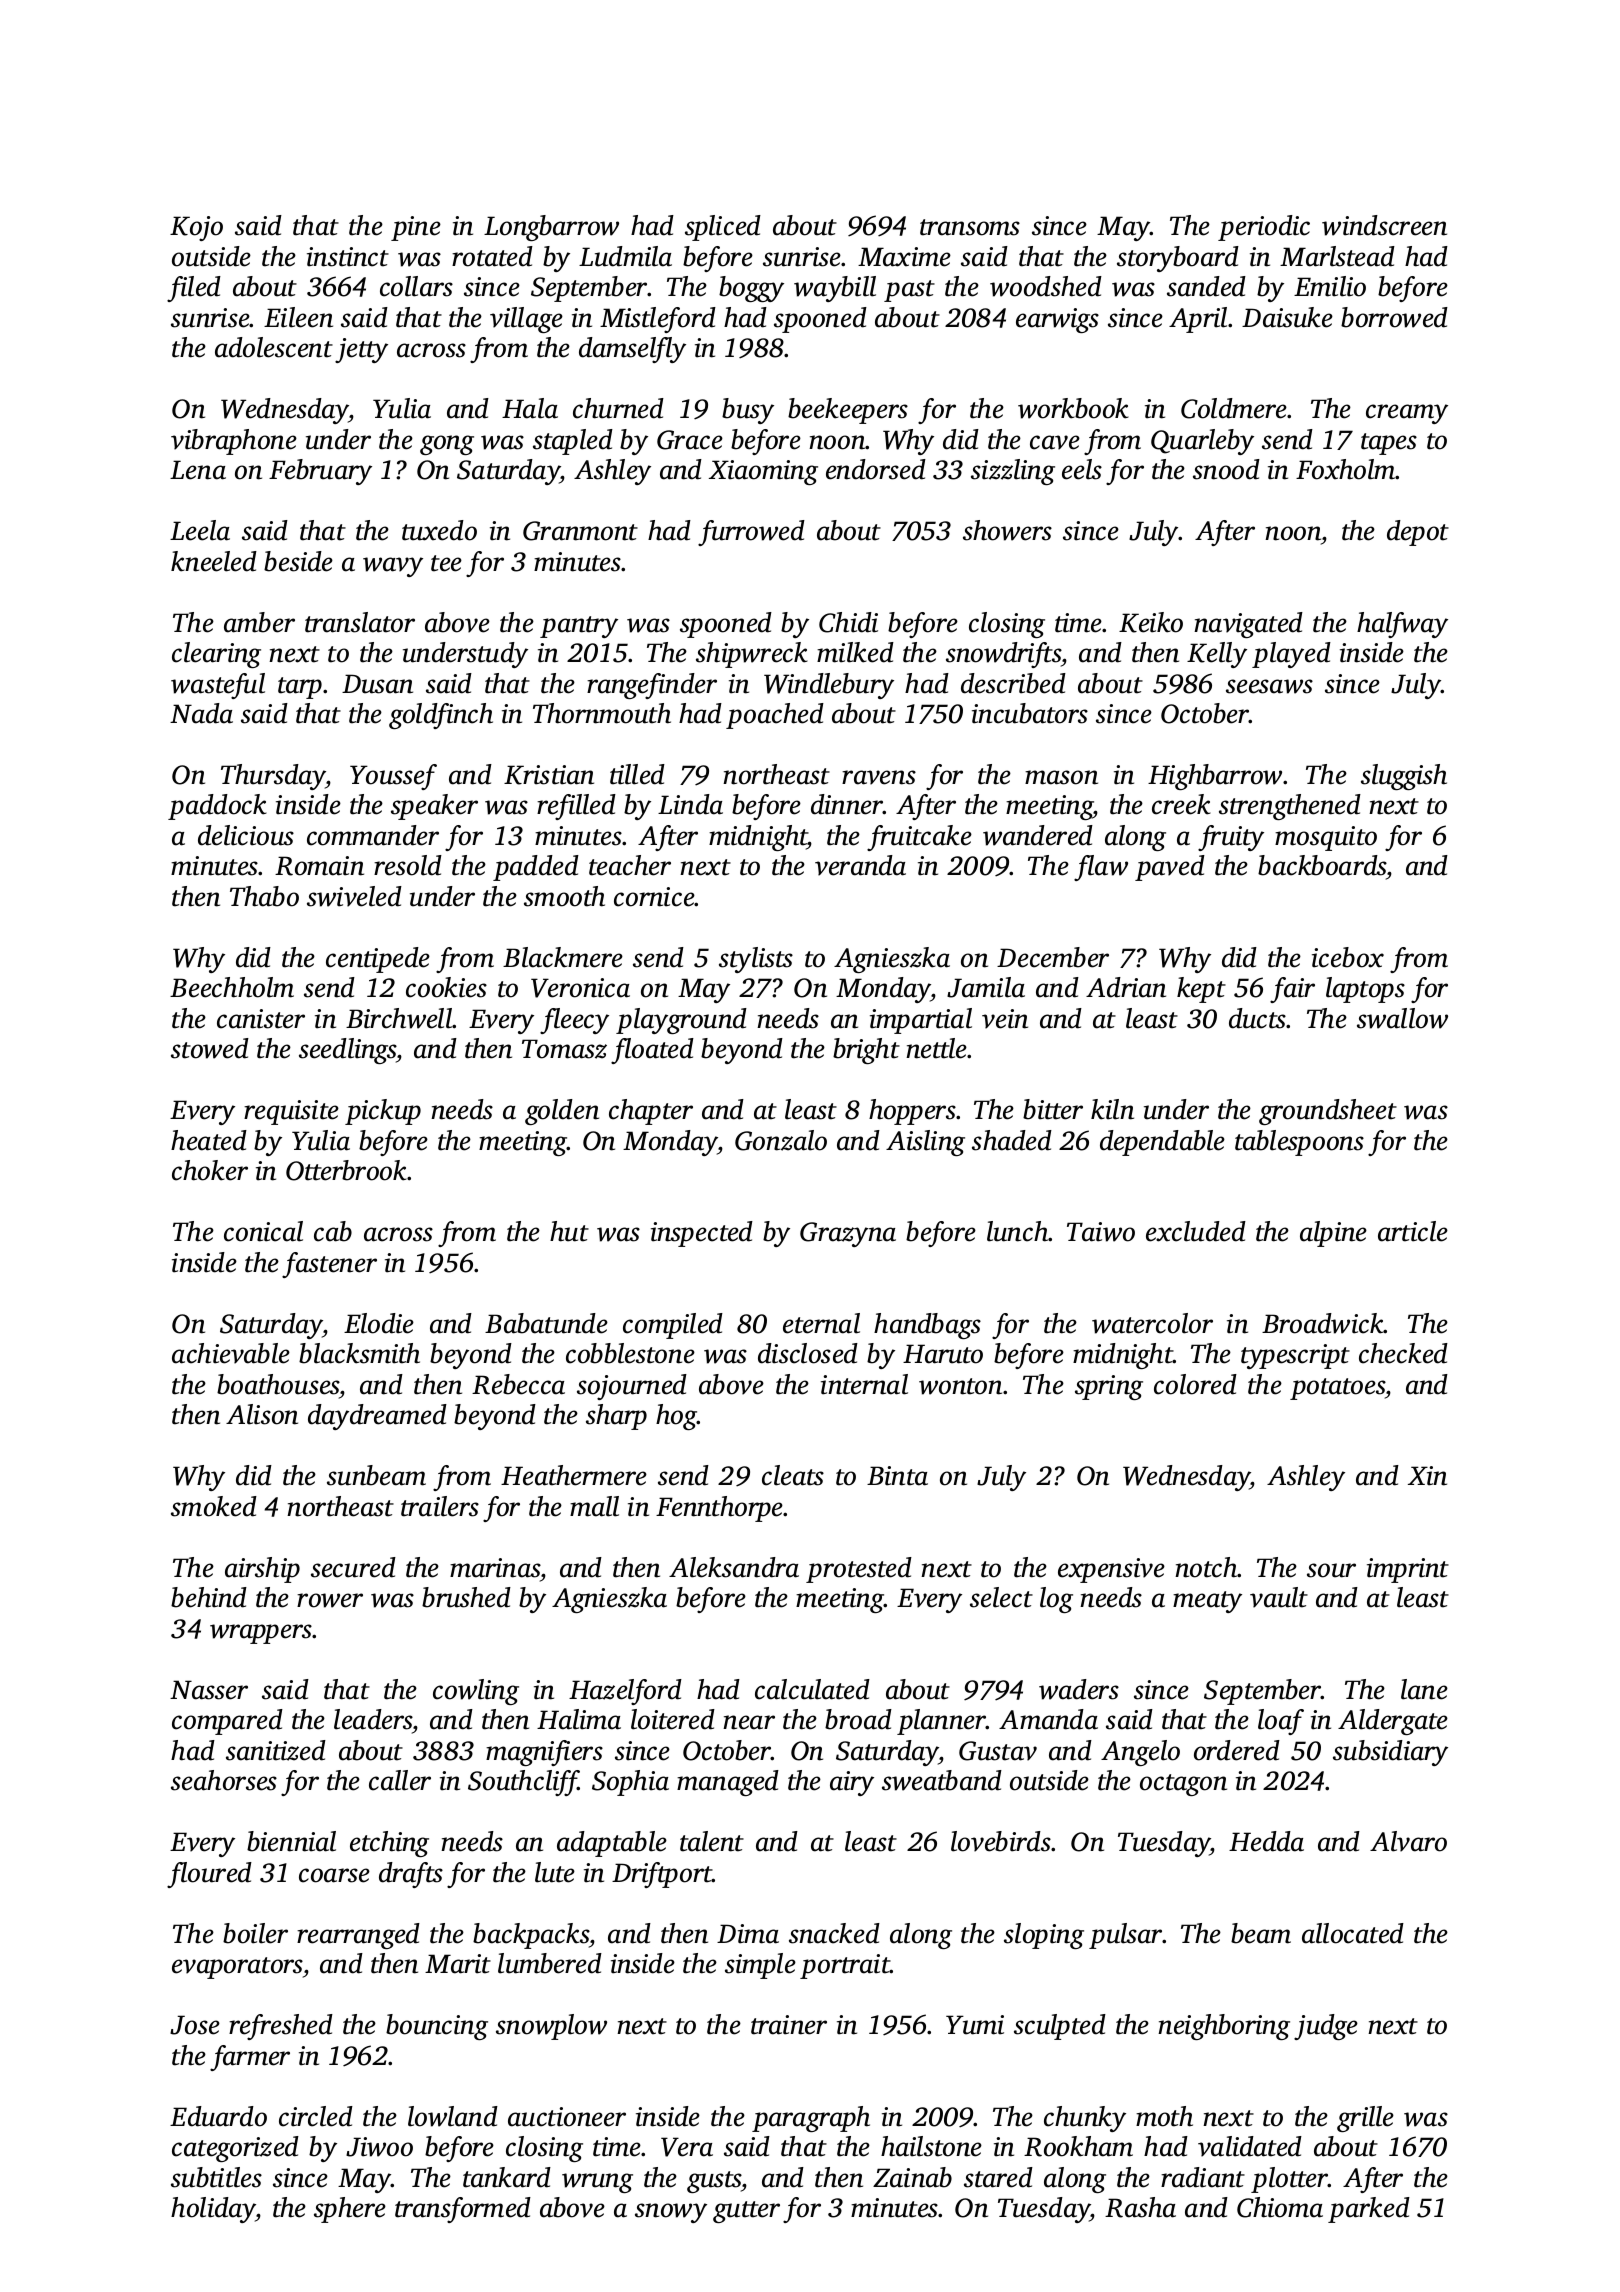  I want to click on gusts, so click(714, 2182).
